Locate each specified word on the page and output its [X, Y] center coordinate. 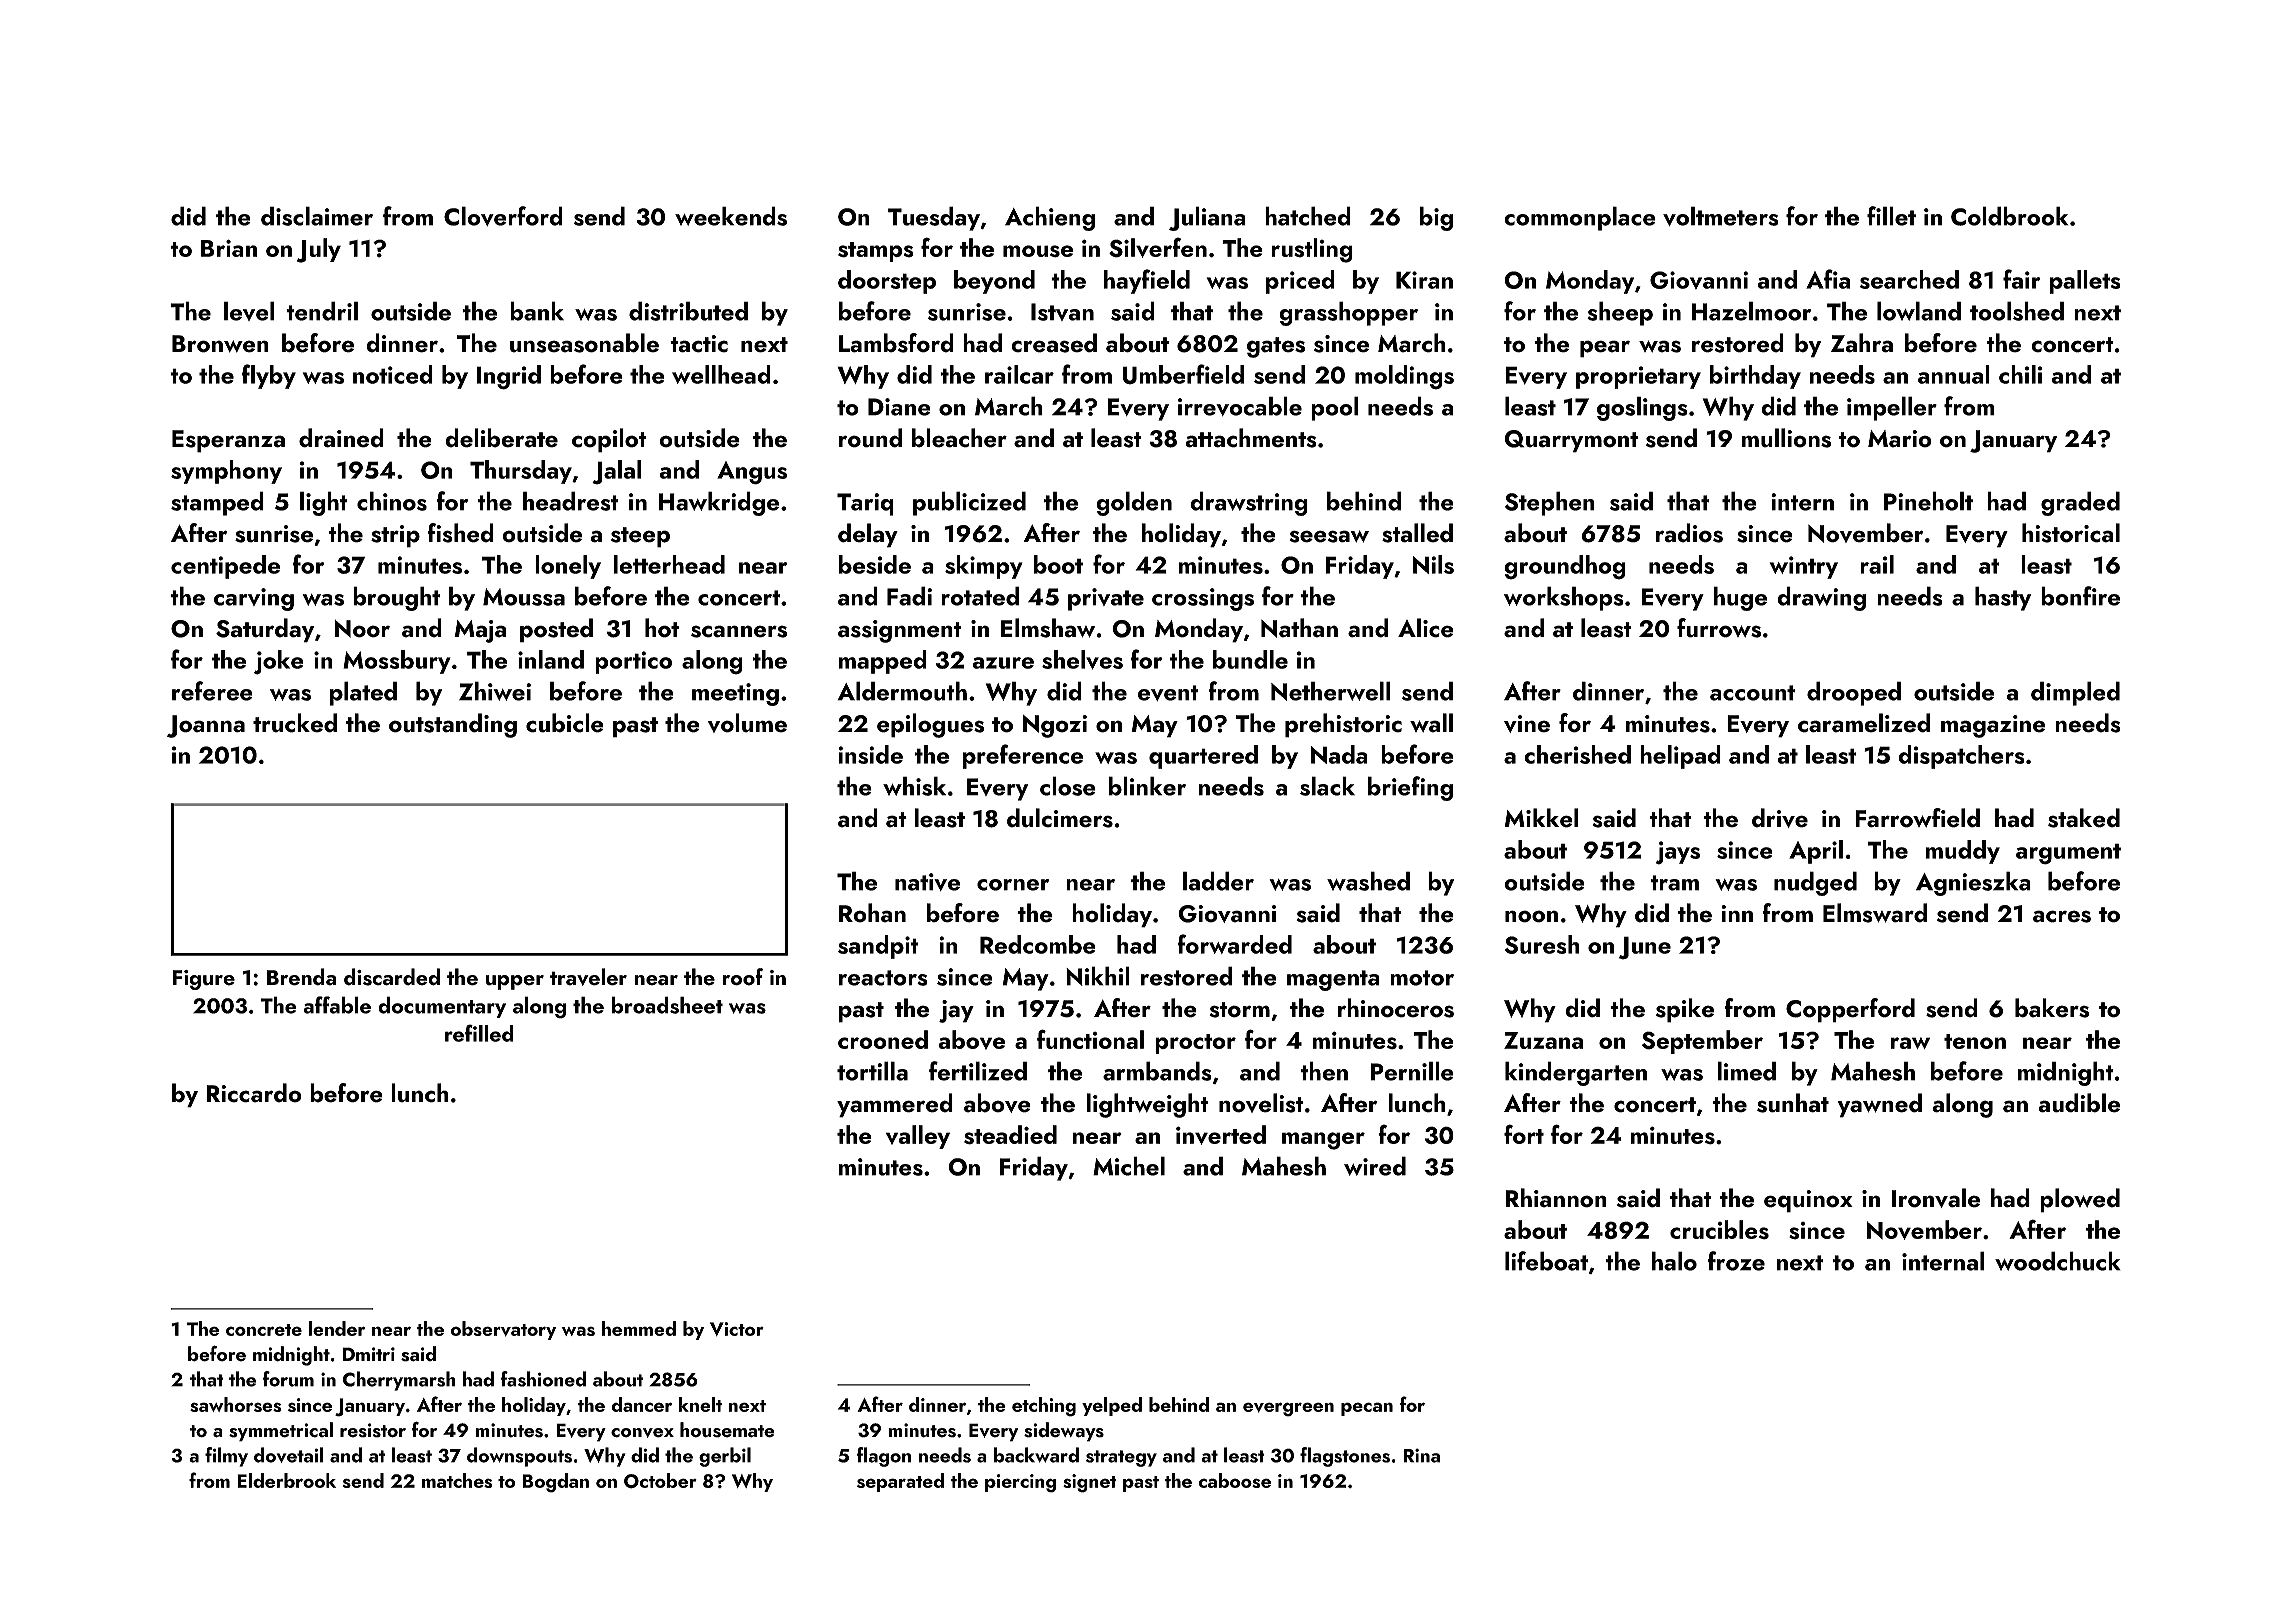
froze [1736, 1261]
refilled [479, 1033]
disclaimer [317, 216]
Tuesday [934, 218]
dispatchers [1961, 757]
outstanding [453, 725]
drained [341, 438]
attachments [1251, 438]
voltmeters [1721, 216]
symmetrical [281, 1432]
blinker [1147, 786]
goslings [1642, 408]
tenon [1975, 1041]
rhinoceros [1396, 1008]
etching [1044, 1407]
